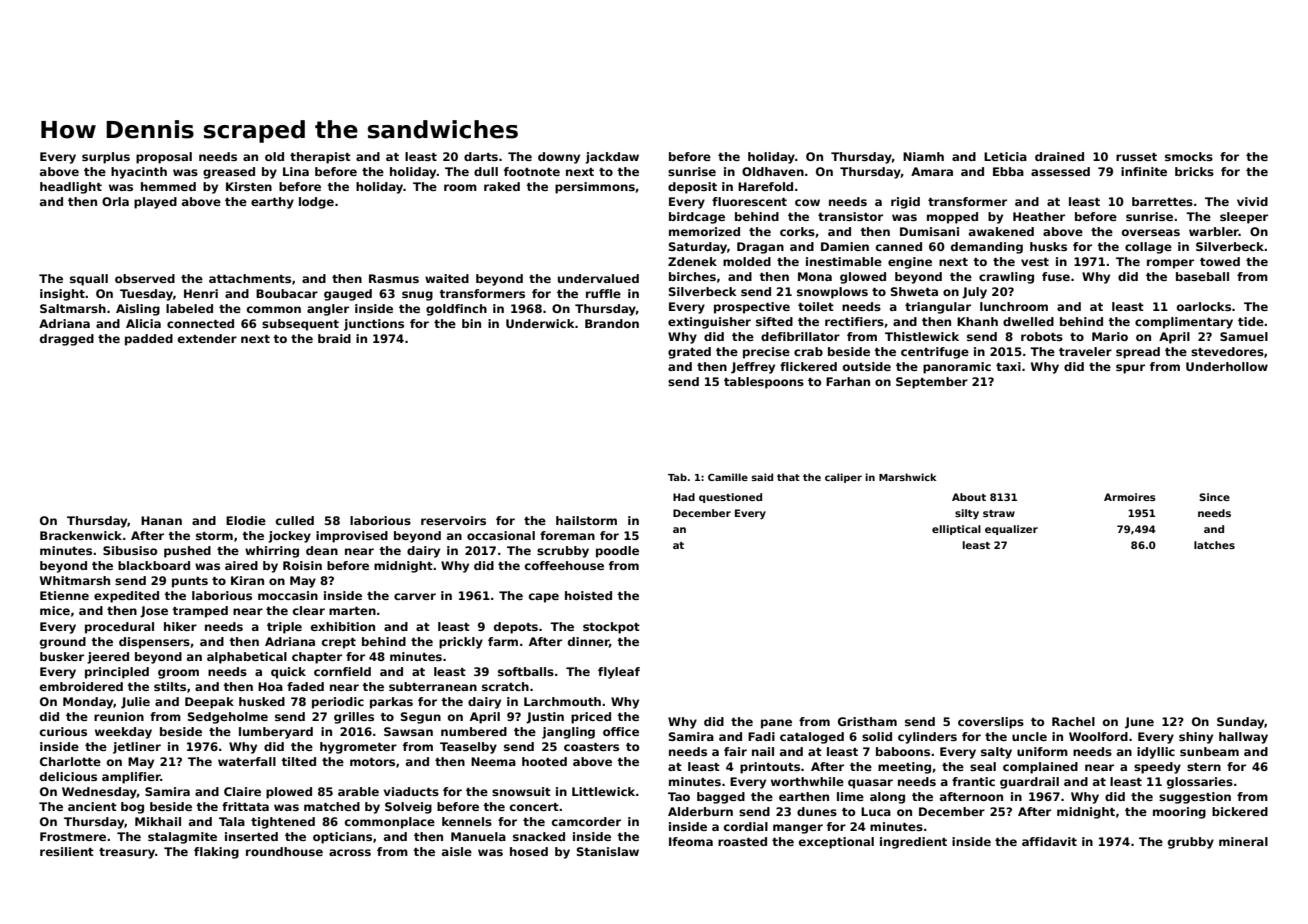 Image resolution: width=1308 pixels, height=924 pixels. What do you see at coordinates (216, 853) in the screenshot?
I see `flaking` at bounding box center [216, 853].
